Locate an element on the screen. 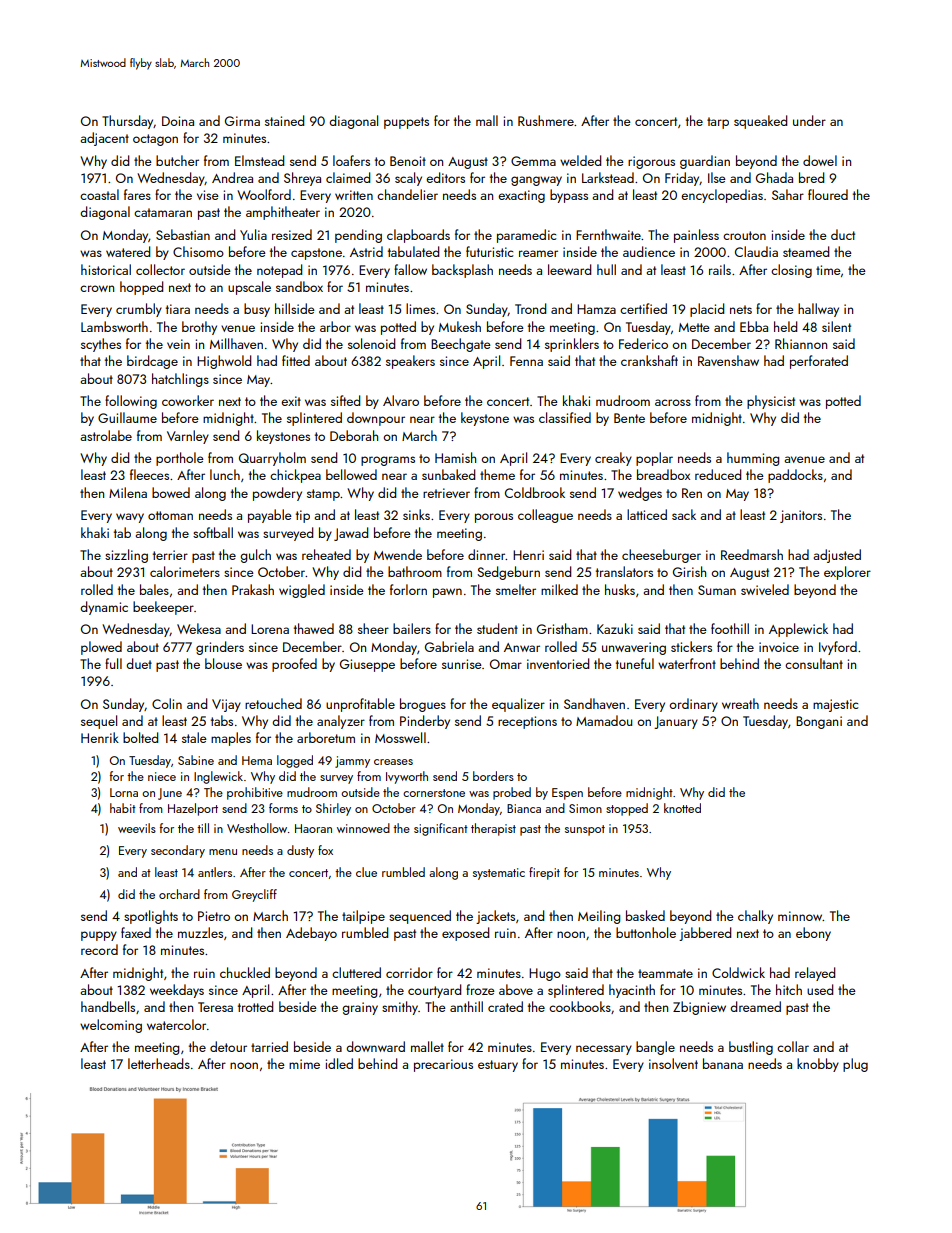 This screenshot has height=1233, width=952. puppets is located at coordinates (406, 123).
